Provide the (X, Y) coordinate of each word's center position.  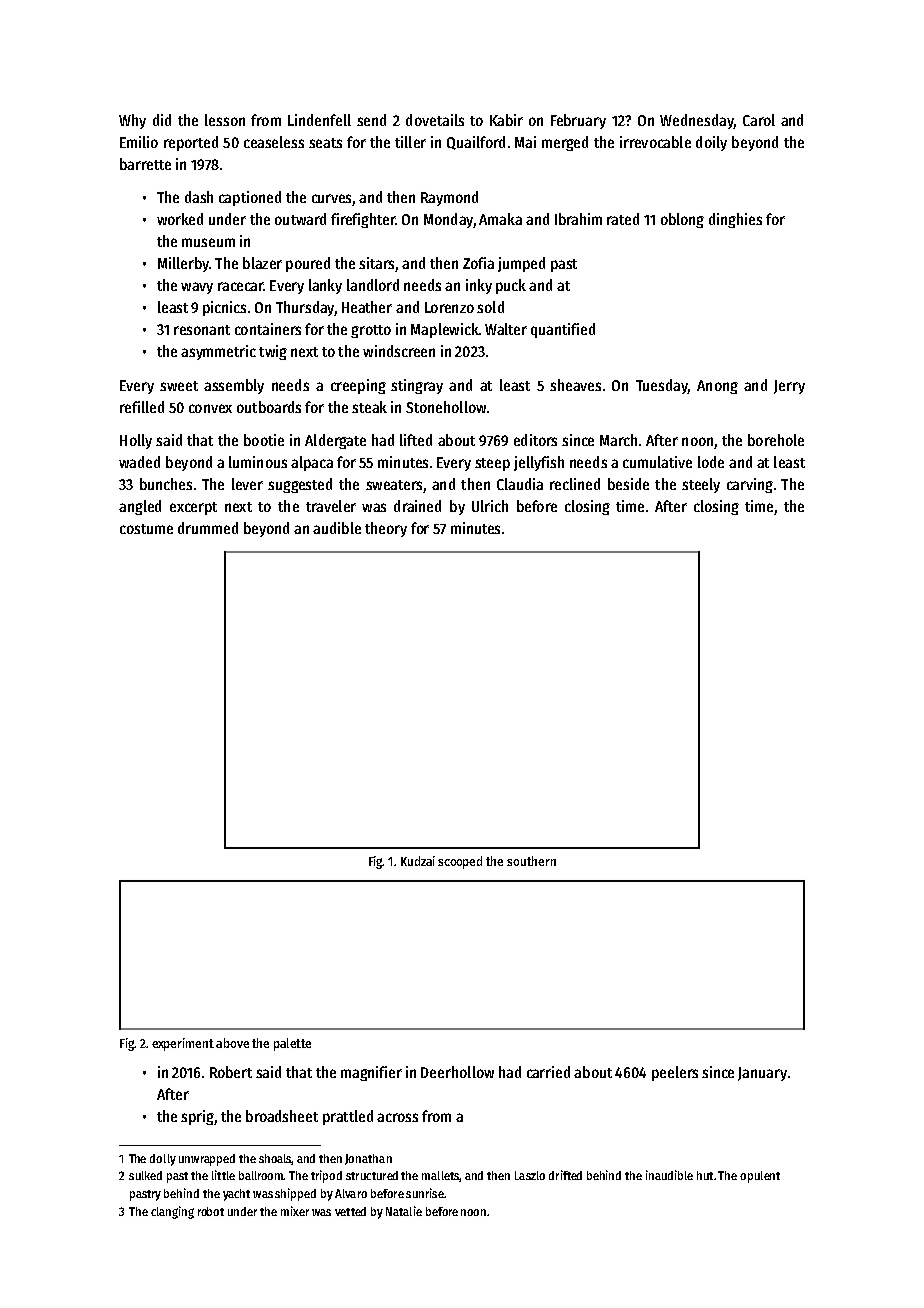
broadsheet (282, 1116)
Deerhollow (457, 1072)
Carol (759, 120)
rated (623, 219)
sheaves (575, 385)
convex (210, 408)
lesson (225, 120)
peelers (675, 1073)
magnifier (371, 1073)
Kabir (506, 120)
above (232, 1043)
